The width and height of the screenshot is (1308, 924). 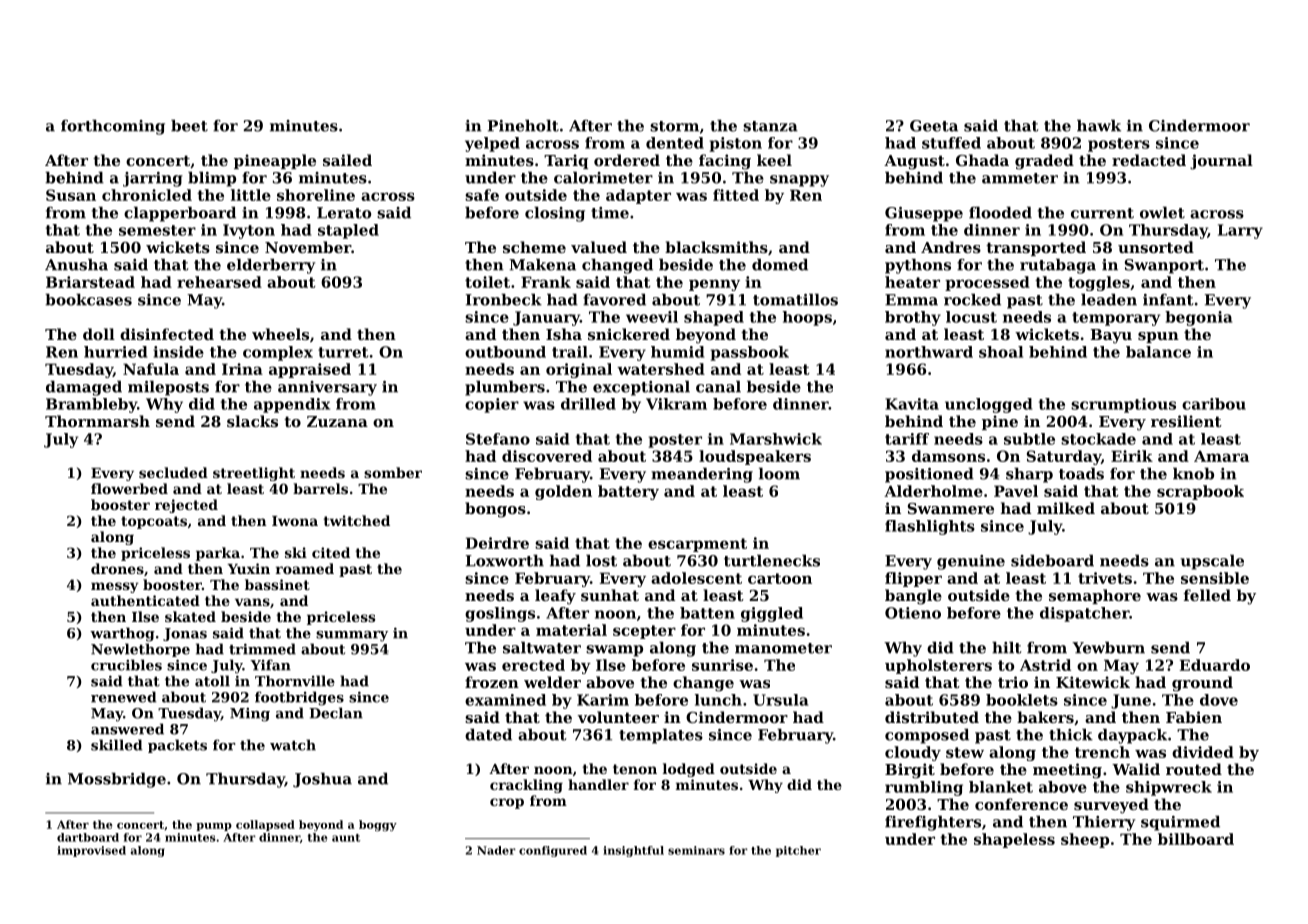 What do you see at coordinates (1200, 492) in the screenshot?
I see `scrapbook` at bounding box center [1200, 492].
